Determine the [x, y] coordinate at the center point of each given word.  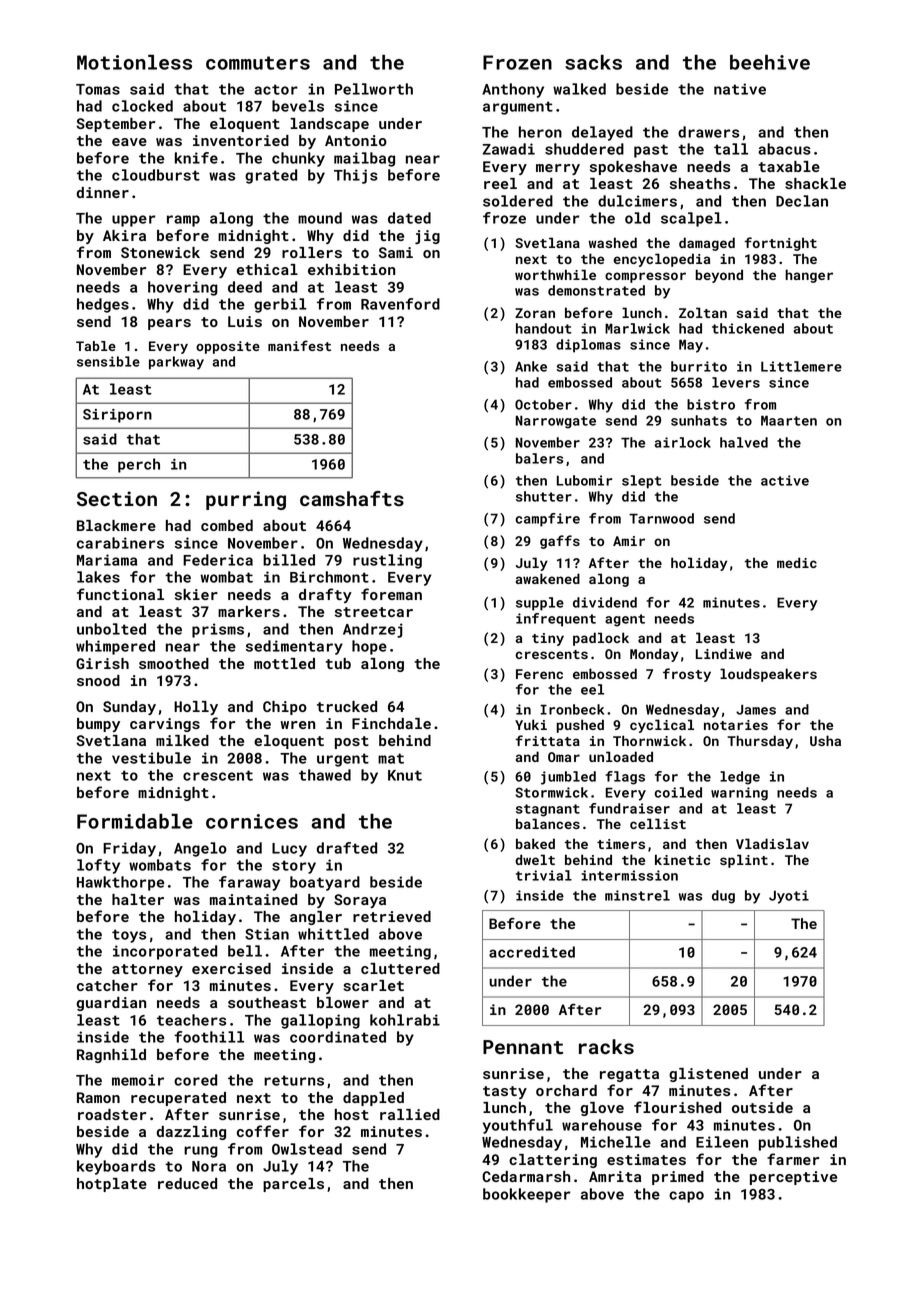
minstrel [637, 895]
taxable [789, 166]
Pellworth [374, 89]
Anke [531, 366]
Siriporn [117, 416]
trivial [544, 875]
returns [294, 1080]
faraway [249, 883]
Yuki [531, 724]
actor [276, 89]
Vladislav [772, 843]
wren [298, 725]
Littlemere [801, 366]
